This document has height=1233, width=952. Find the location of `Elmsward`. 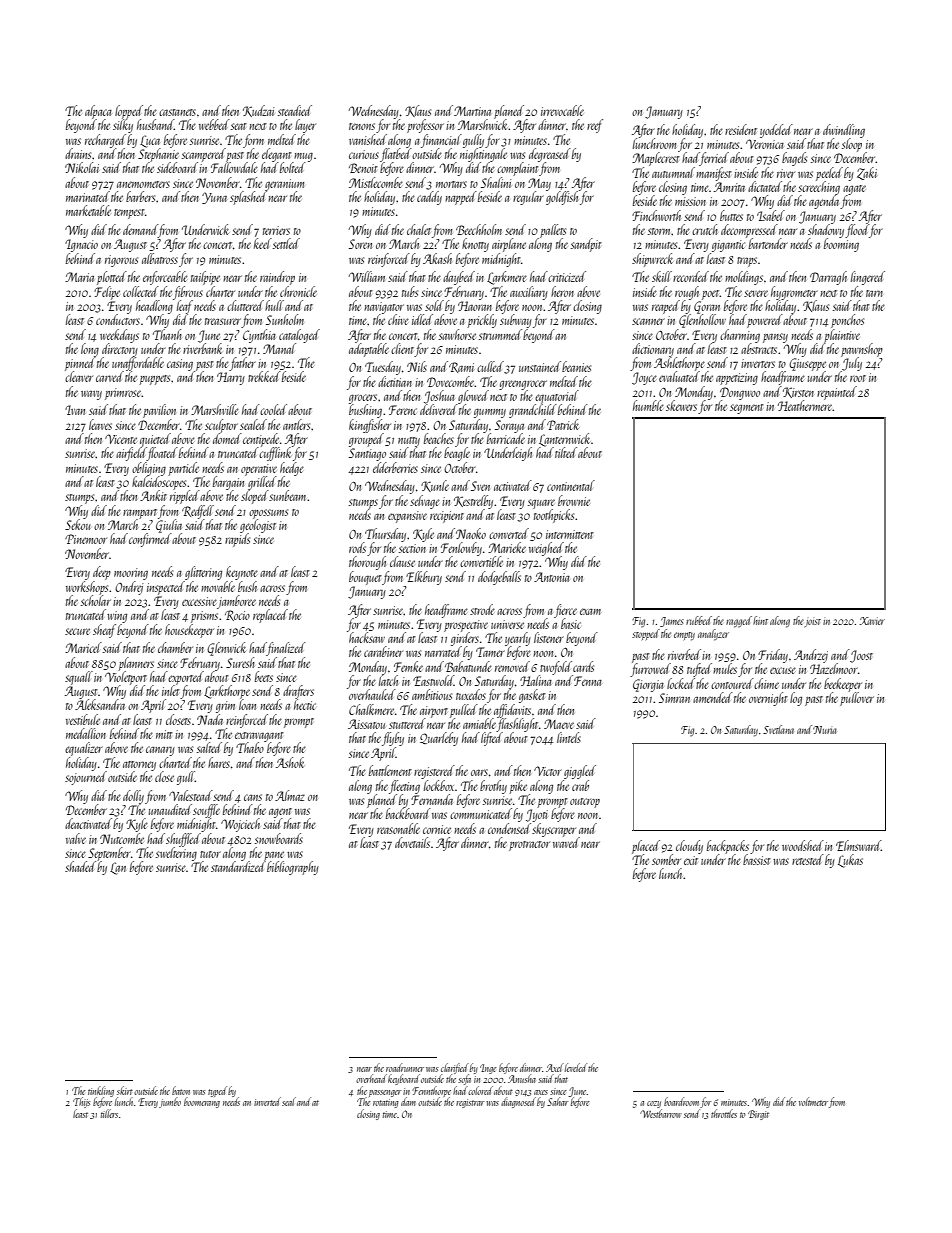

Elmsward is located at coordinates (858, 845).
